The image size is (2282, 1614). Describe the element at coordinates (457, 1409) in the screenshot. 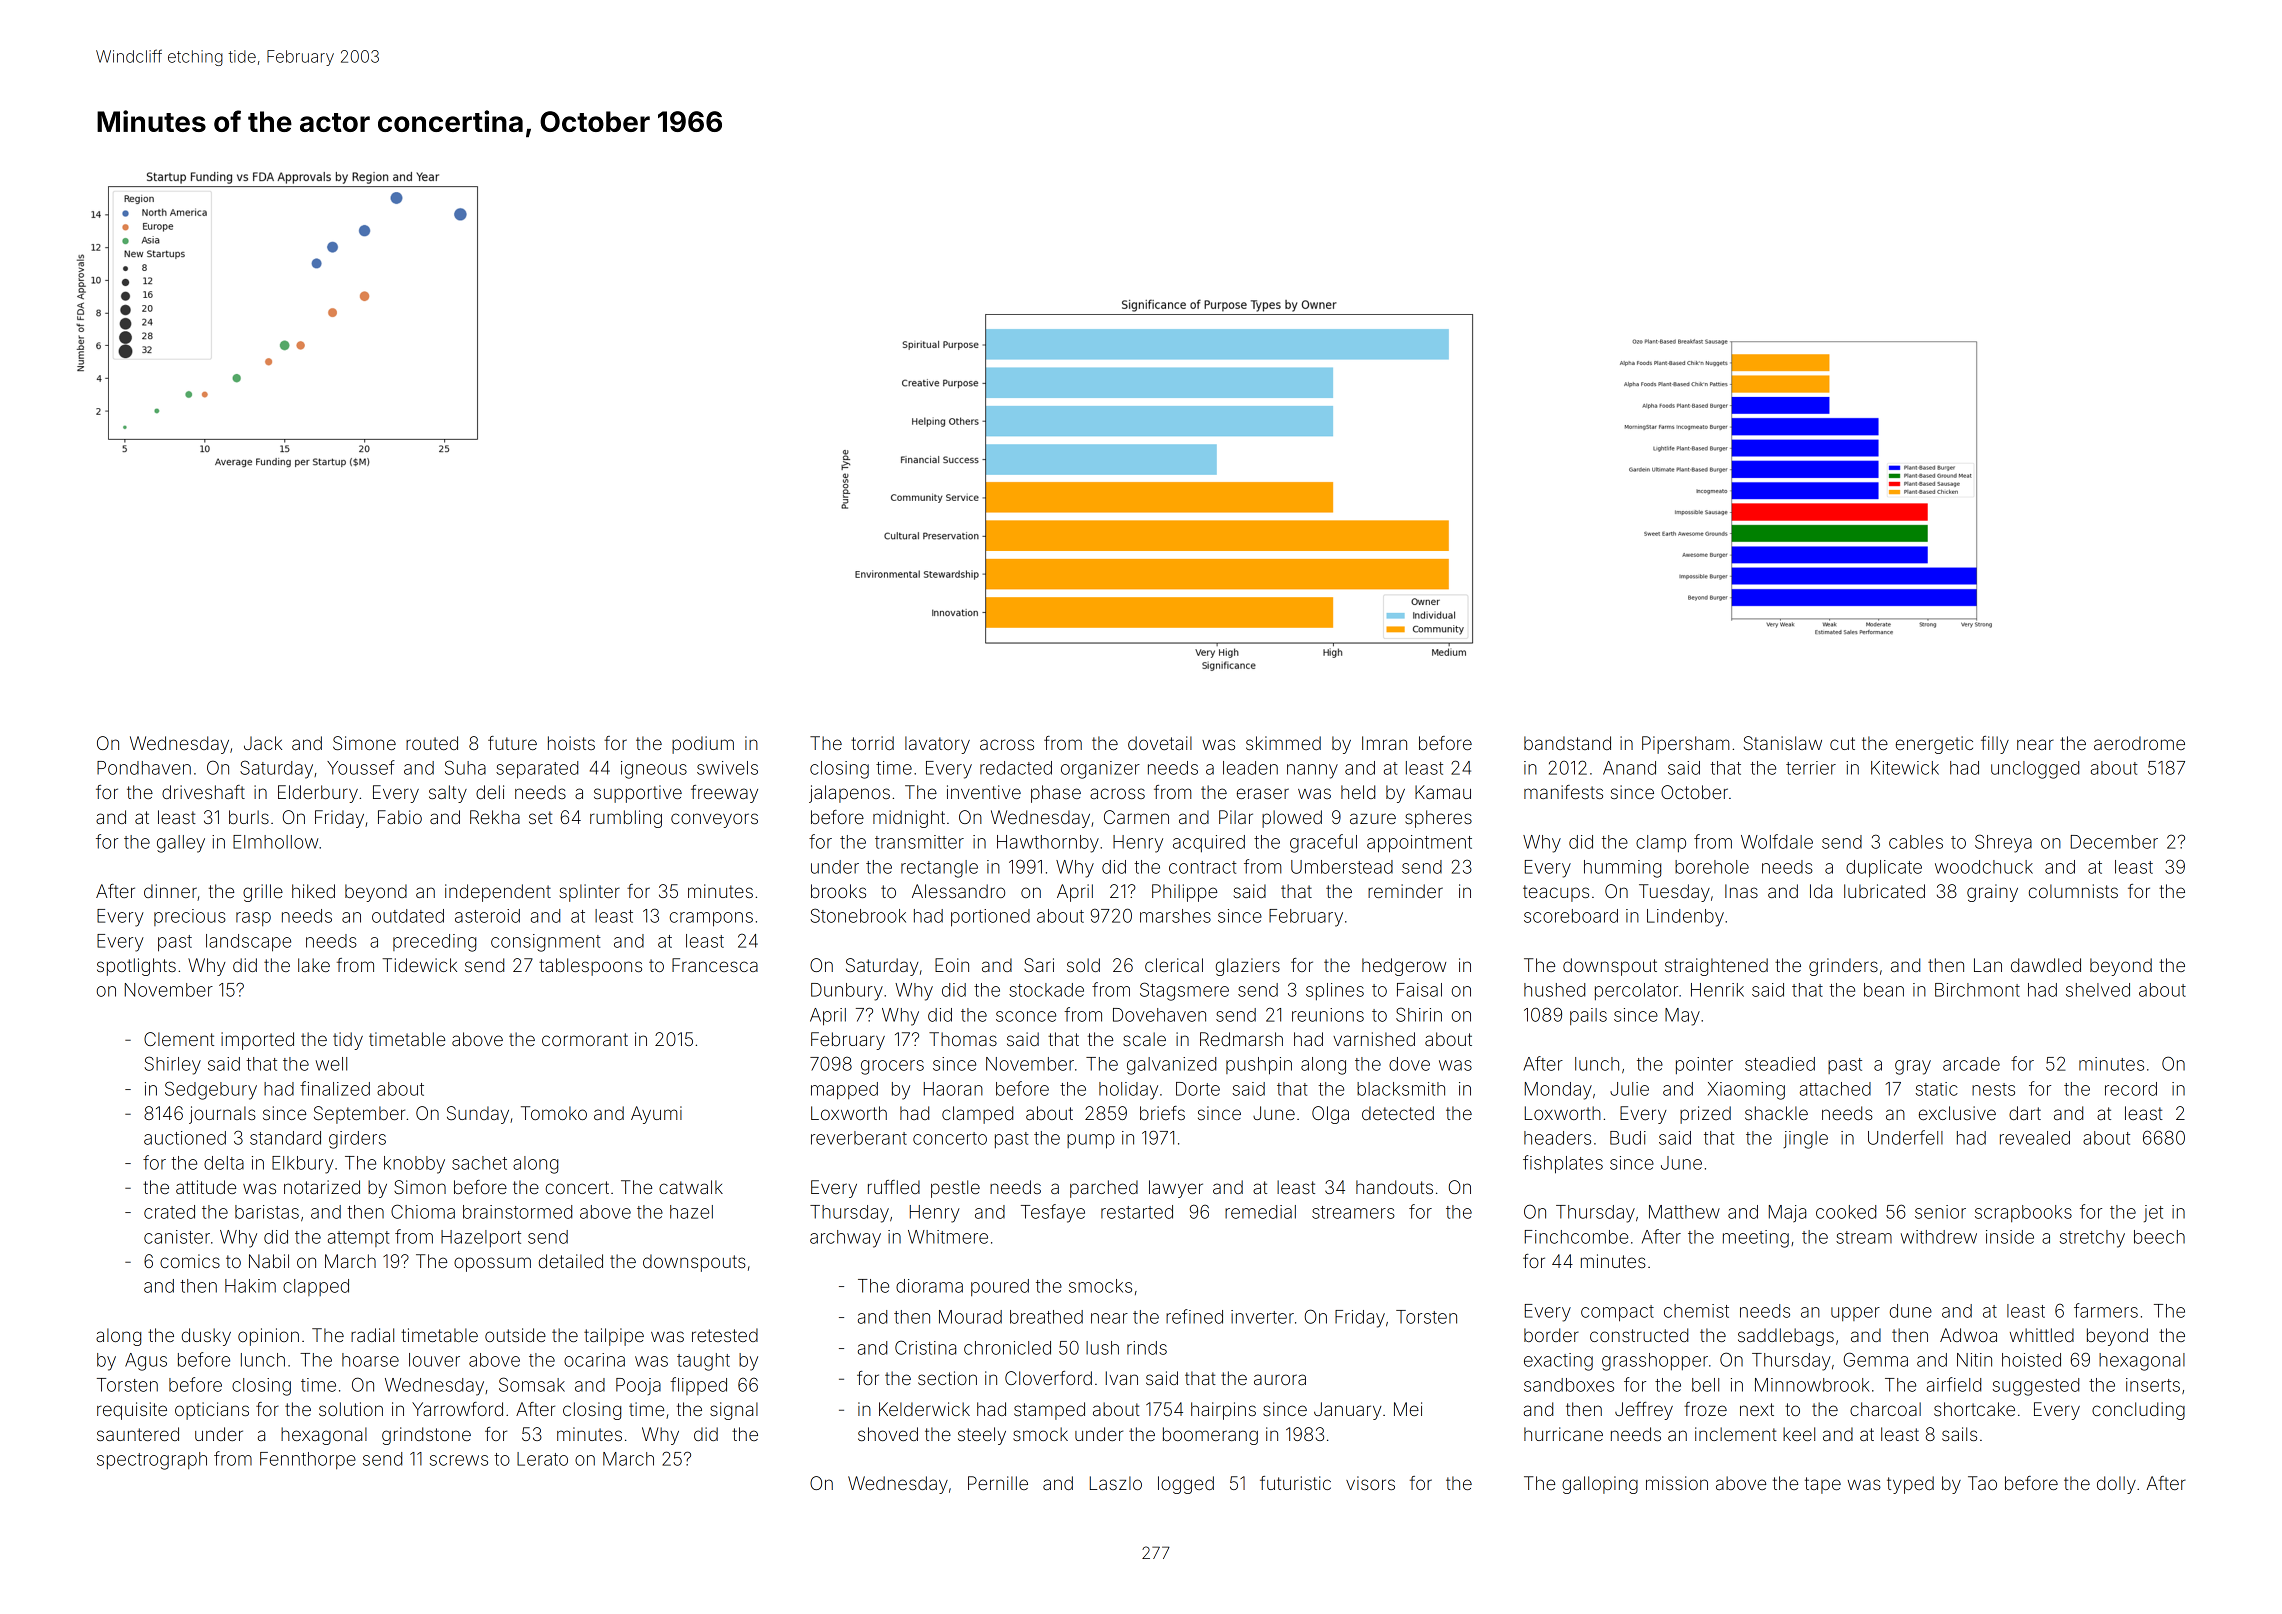

I see `Yarrowford` at that location.
